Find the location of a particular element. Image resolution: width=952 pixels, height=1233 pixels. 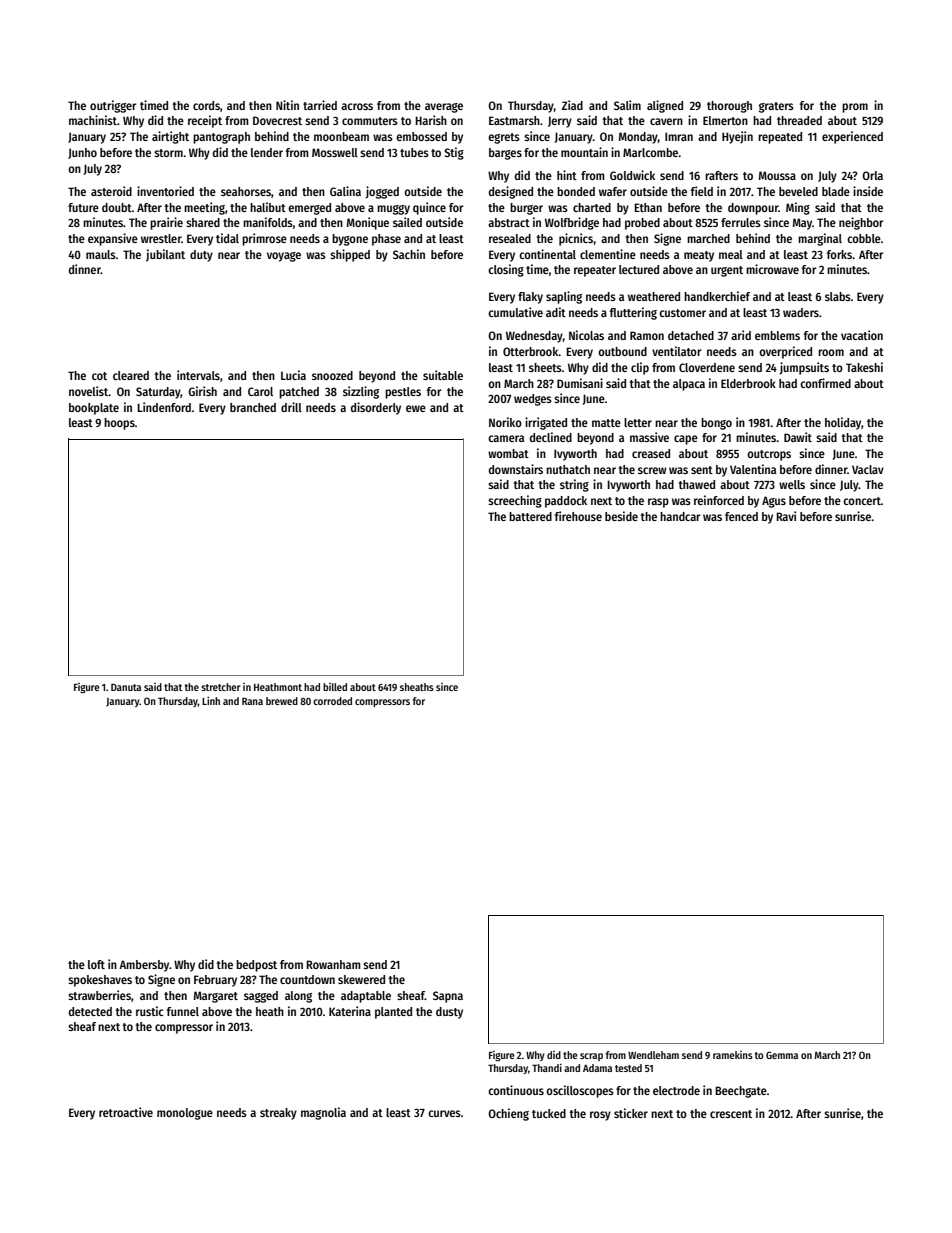

hoops is located at coordinates (119, 424).
